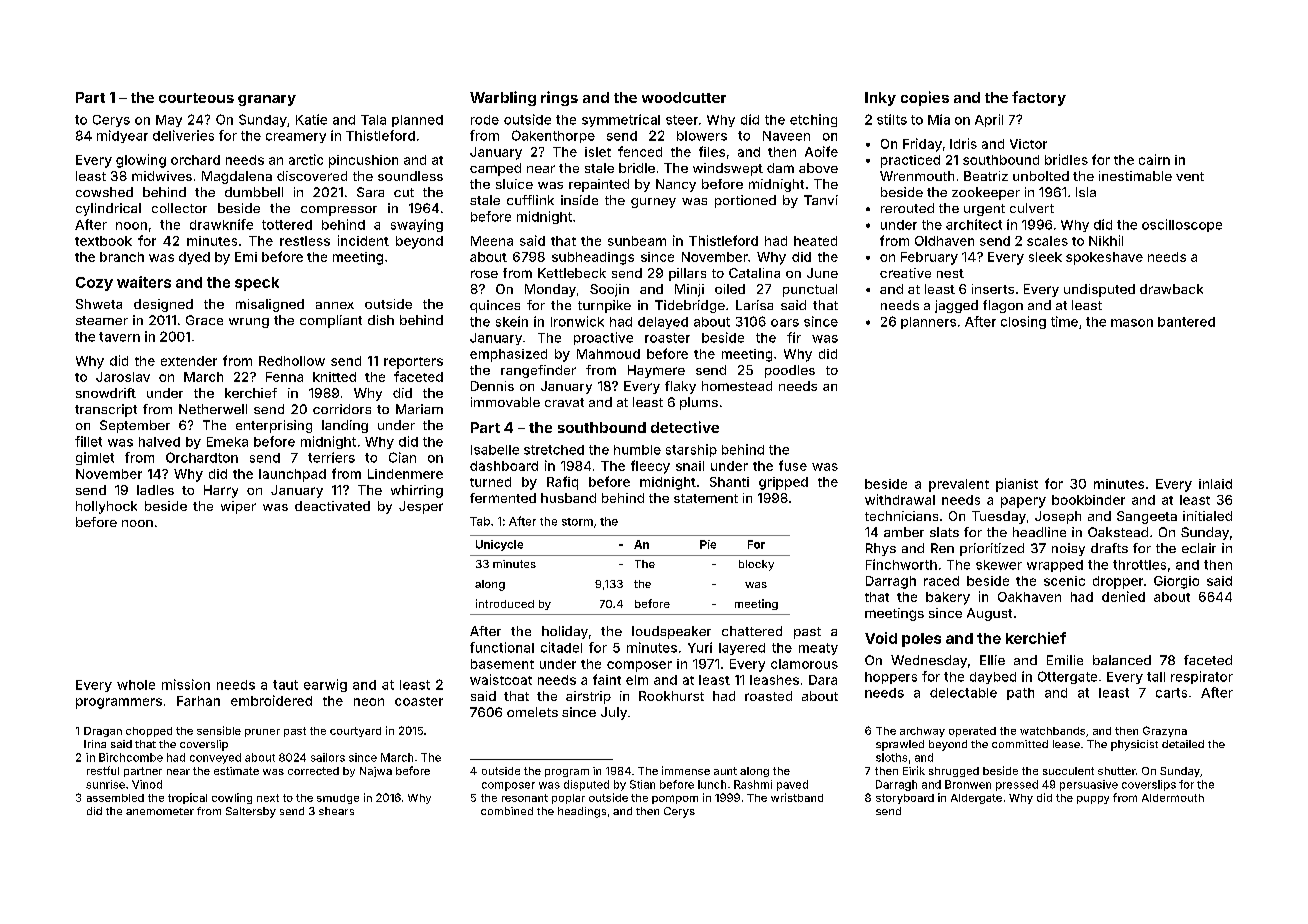 This image has height=924, width=1308. I want to click on August, so click(989, 614).
